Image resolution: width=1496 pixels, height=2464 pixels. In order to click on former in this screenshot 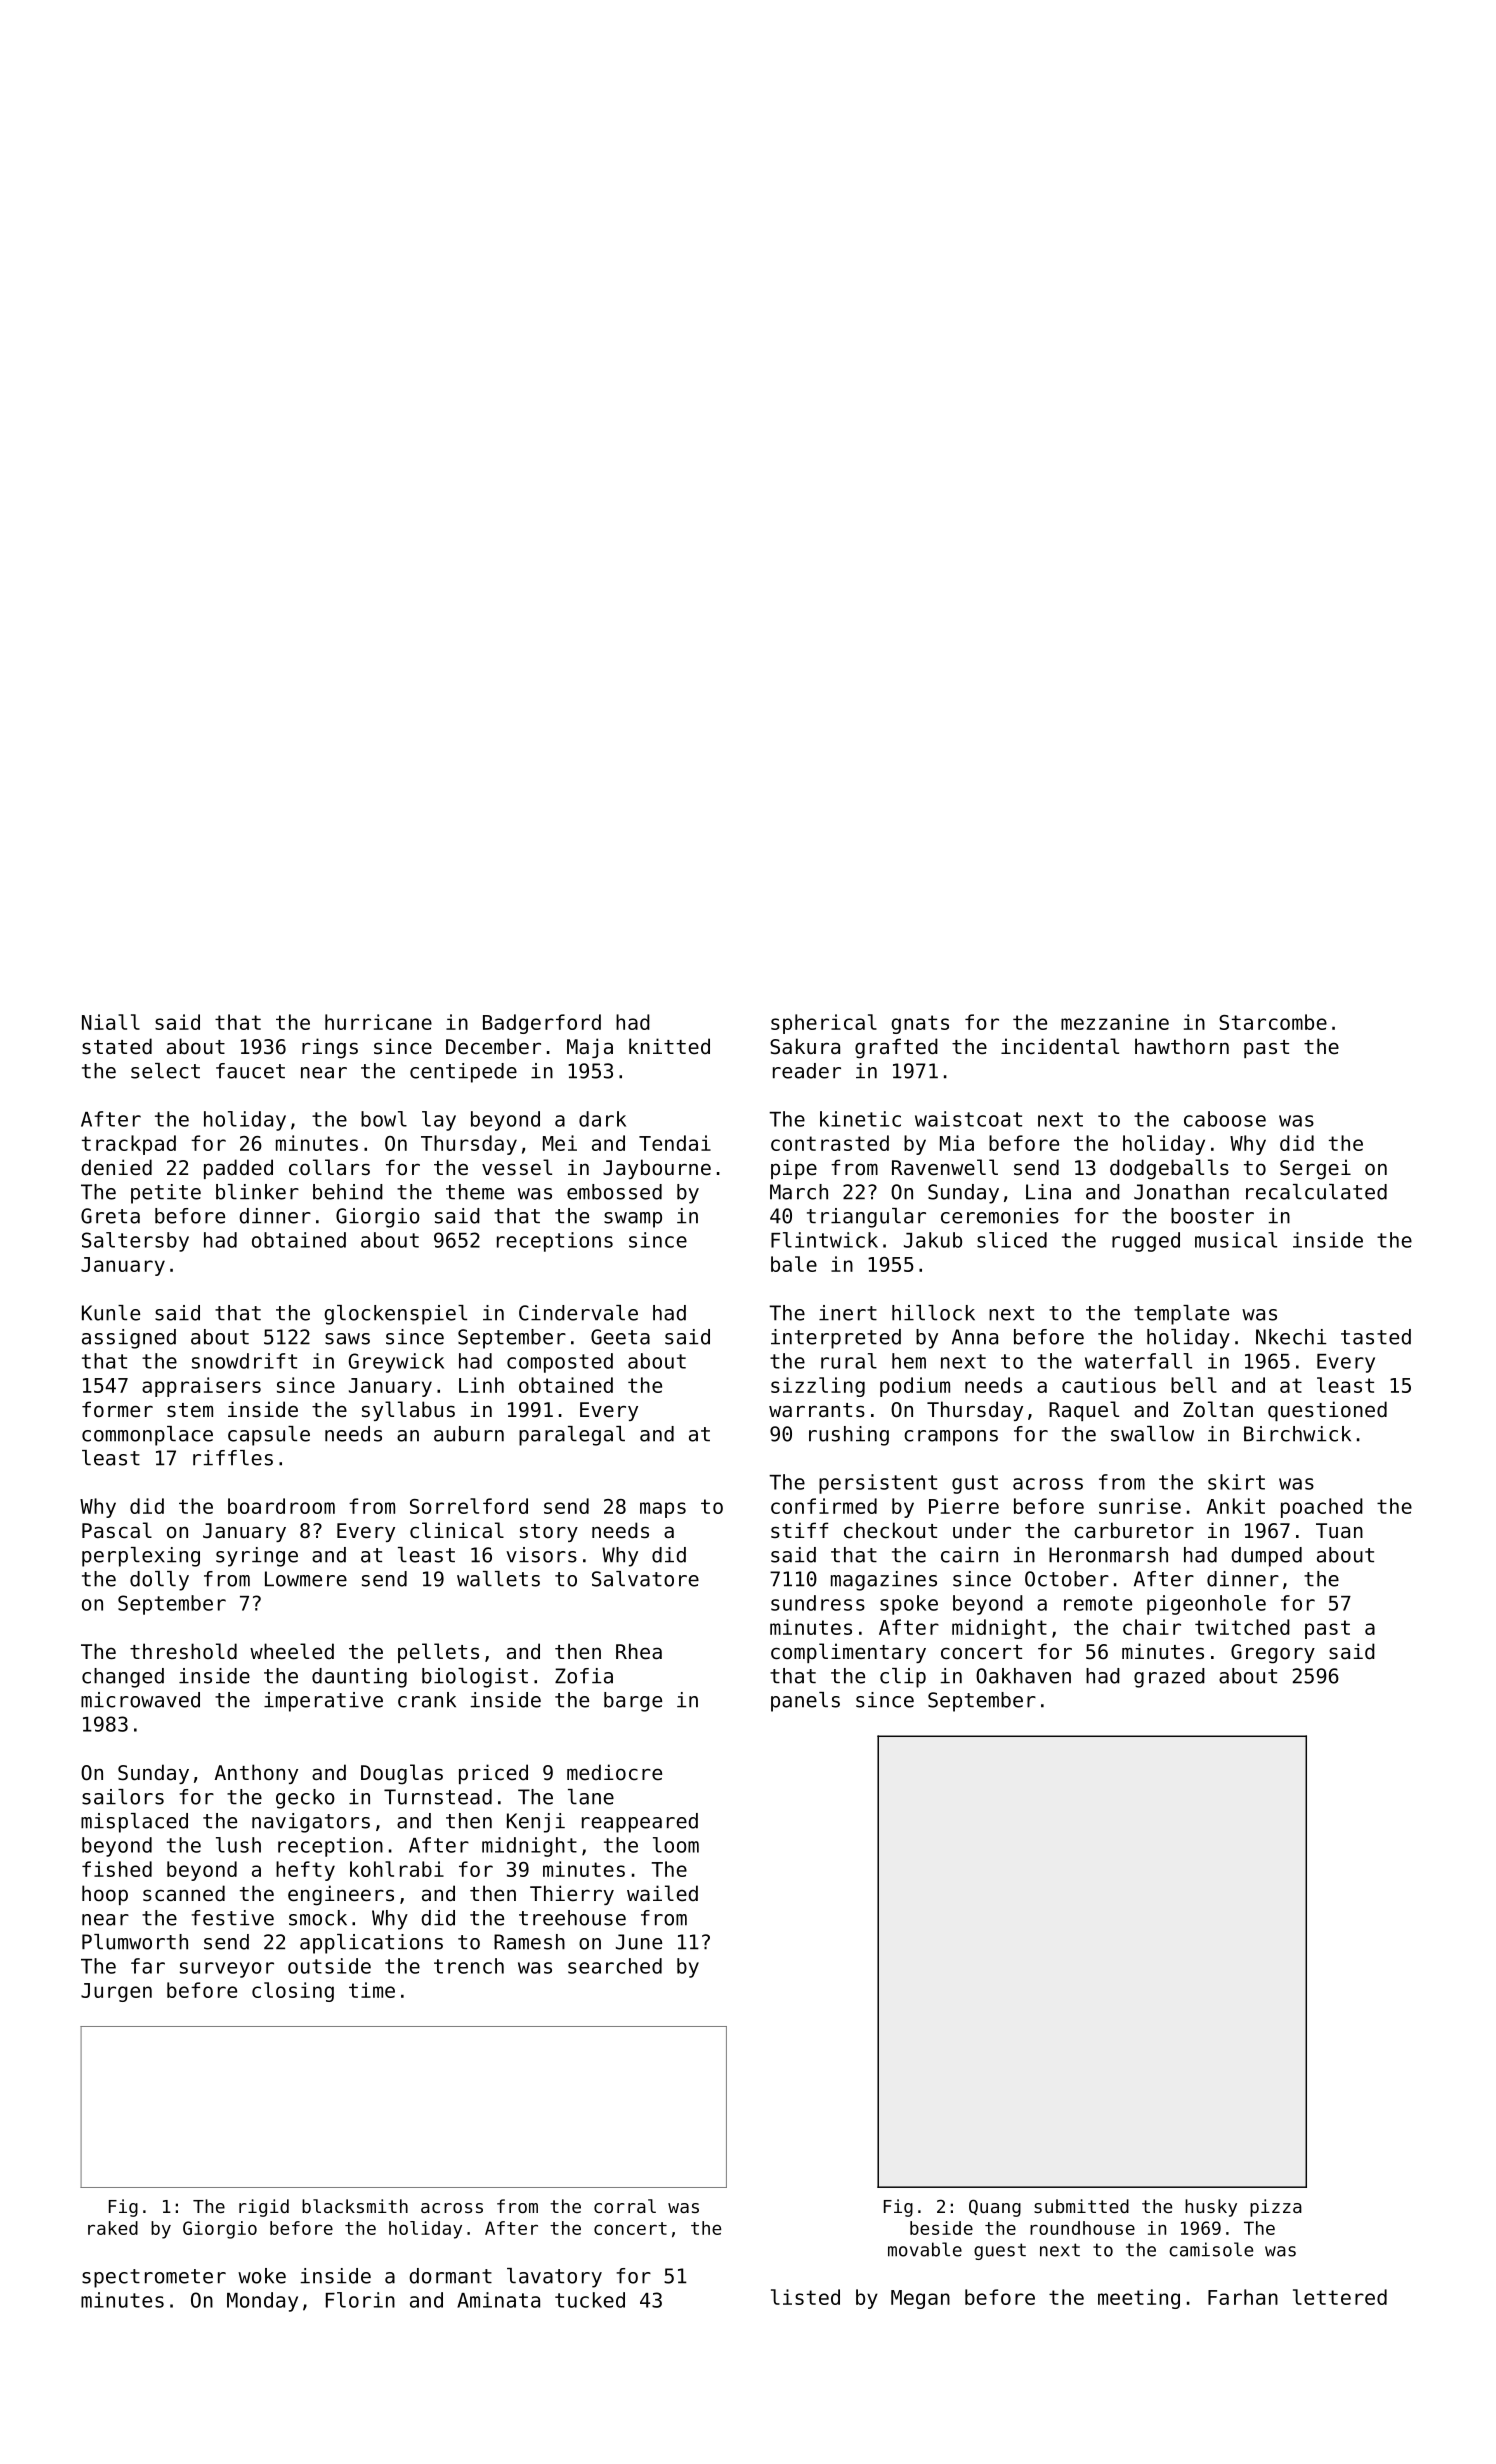, I will do `click(117, 1409)`.
